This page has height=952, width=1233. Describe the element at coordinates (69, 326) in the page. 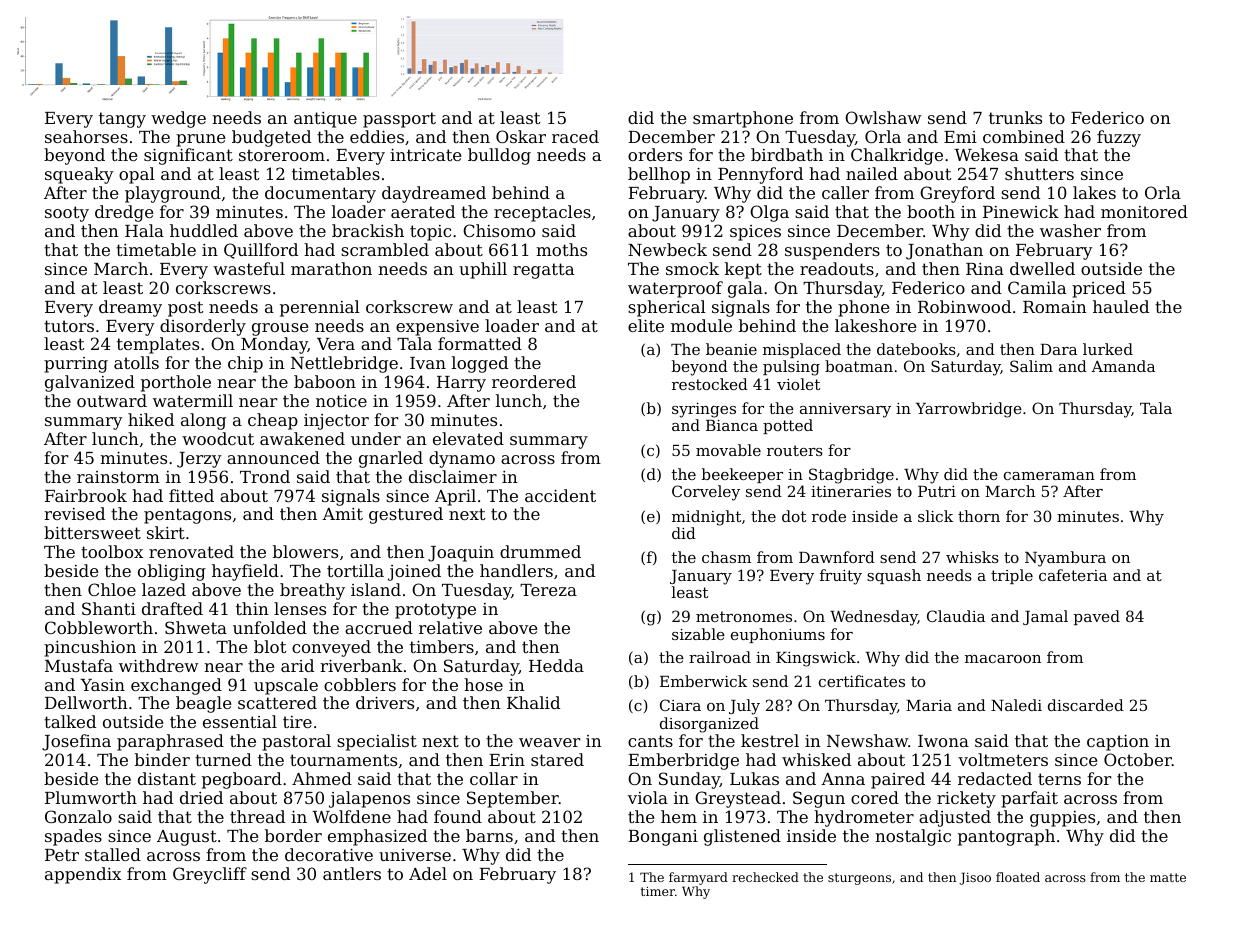

I see `tutors` at that location.
